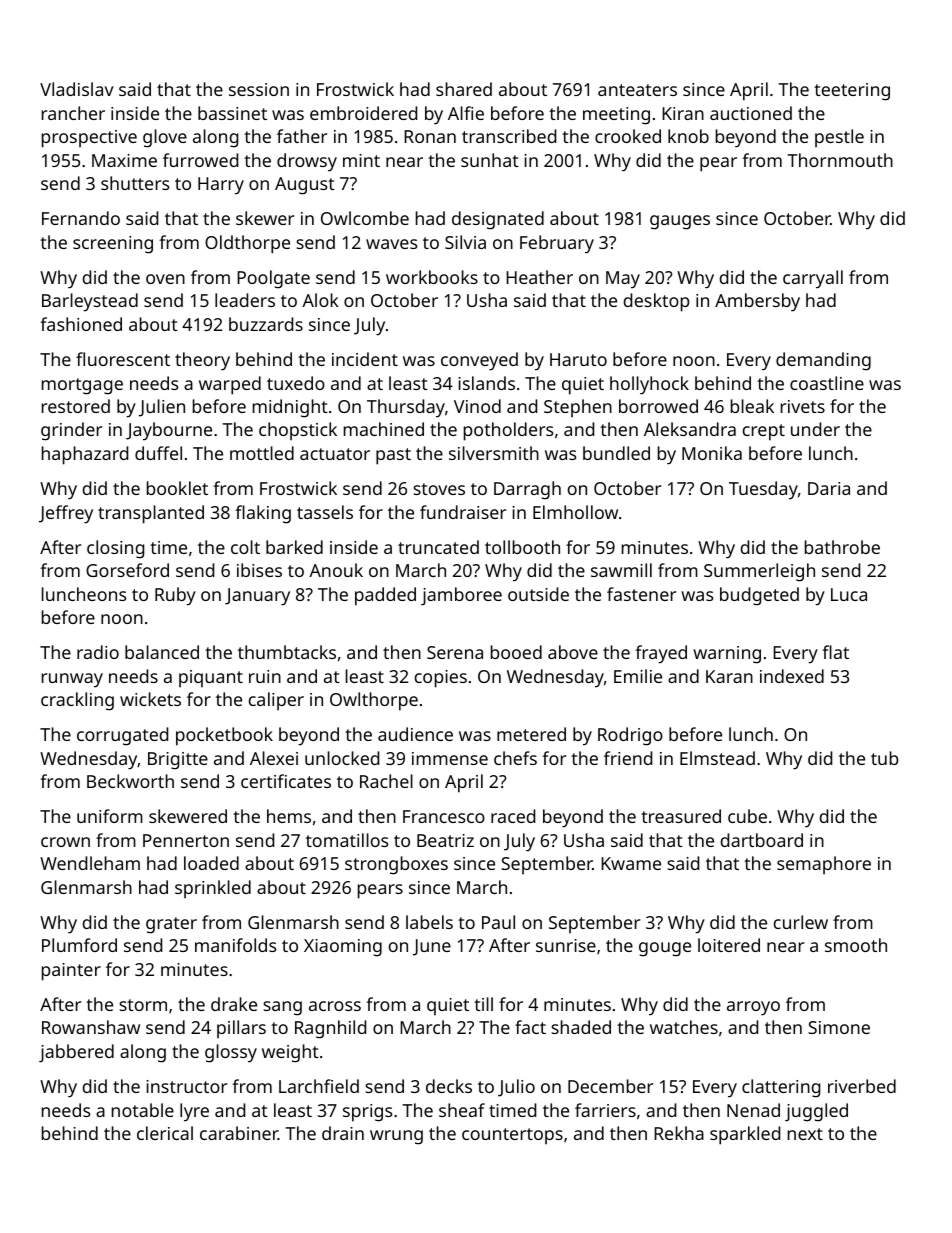 Image resolution: width=952 pixels, height=1233 pixels. Describe the element at coordinates (396, 1137) in the page. I see `wrung` at that location.
